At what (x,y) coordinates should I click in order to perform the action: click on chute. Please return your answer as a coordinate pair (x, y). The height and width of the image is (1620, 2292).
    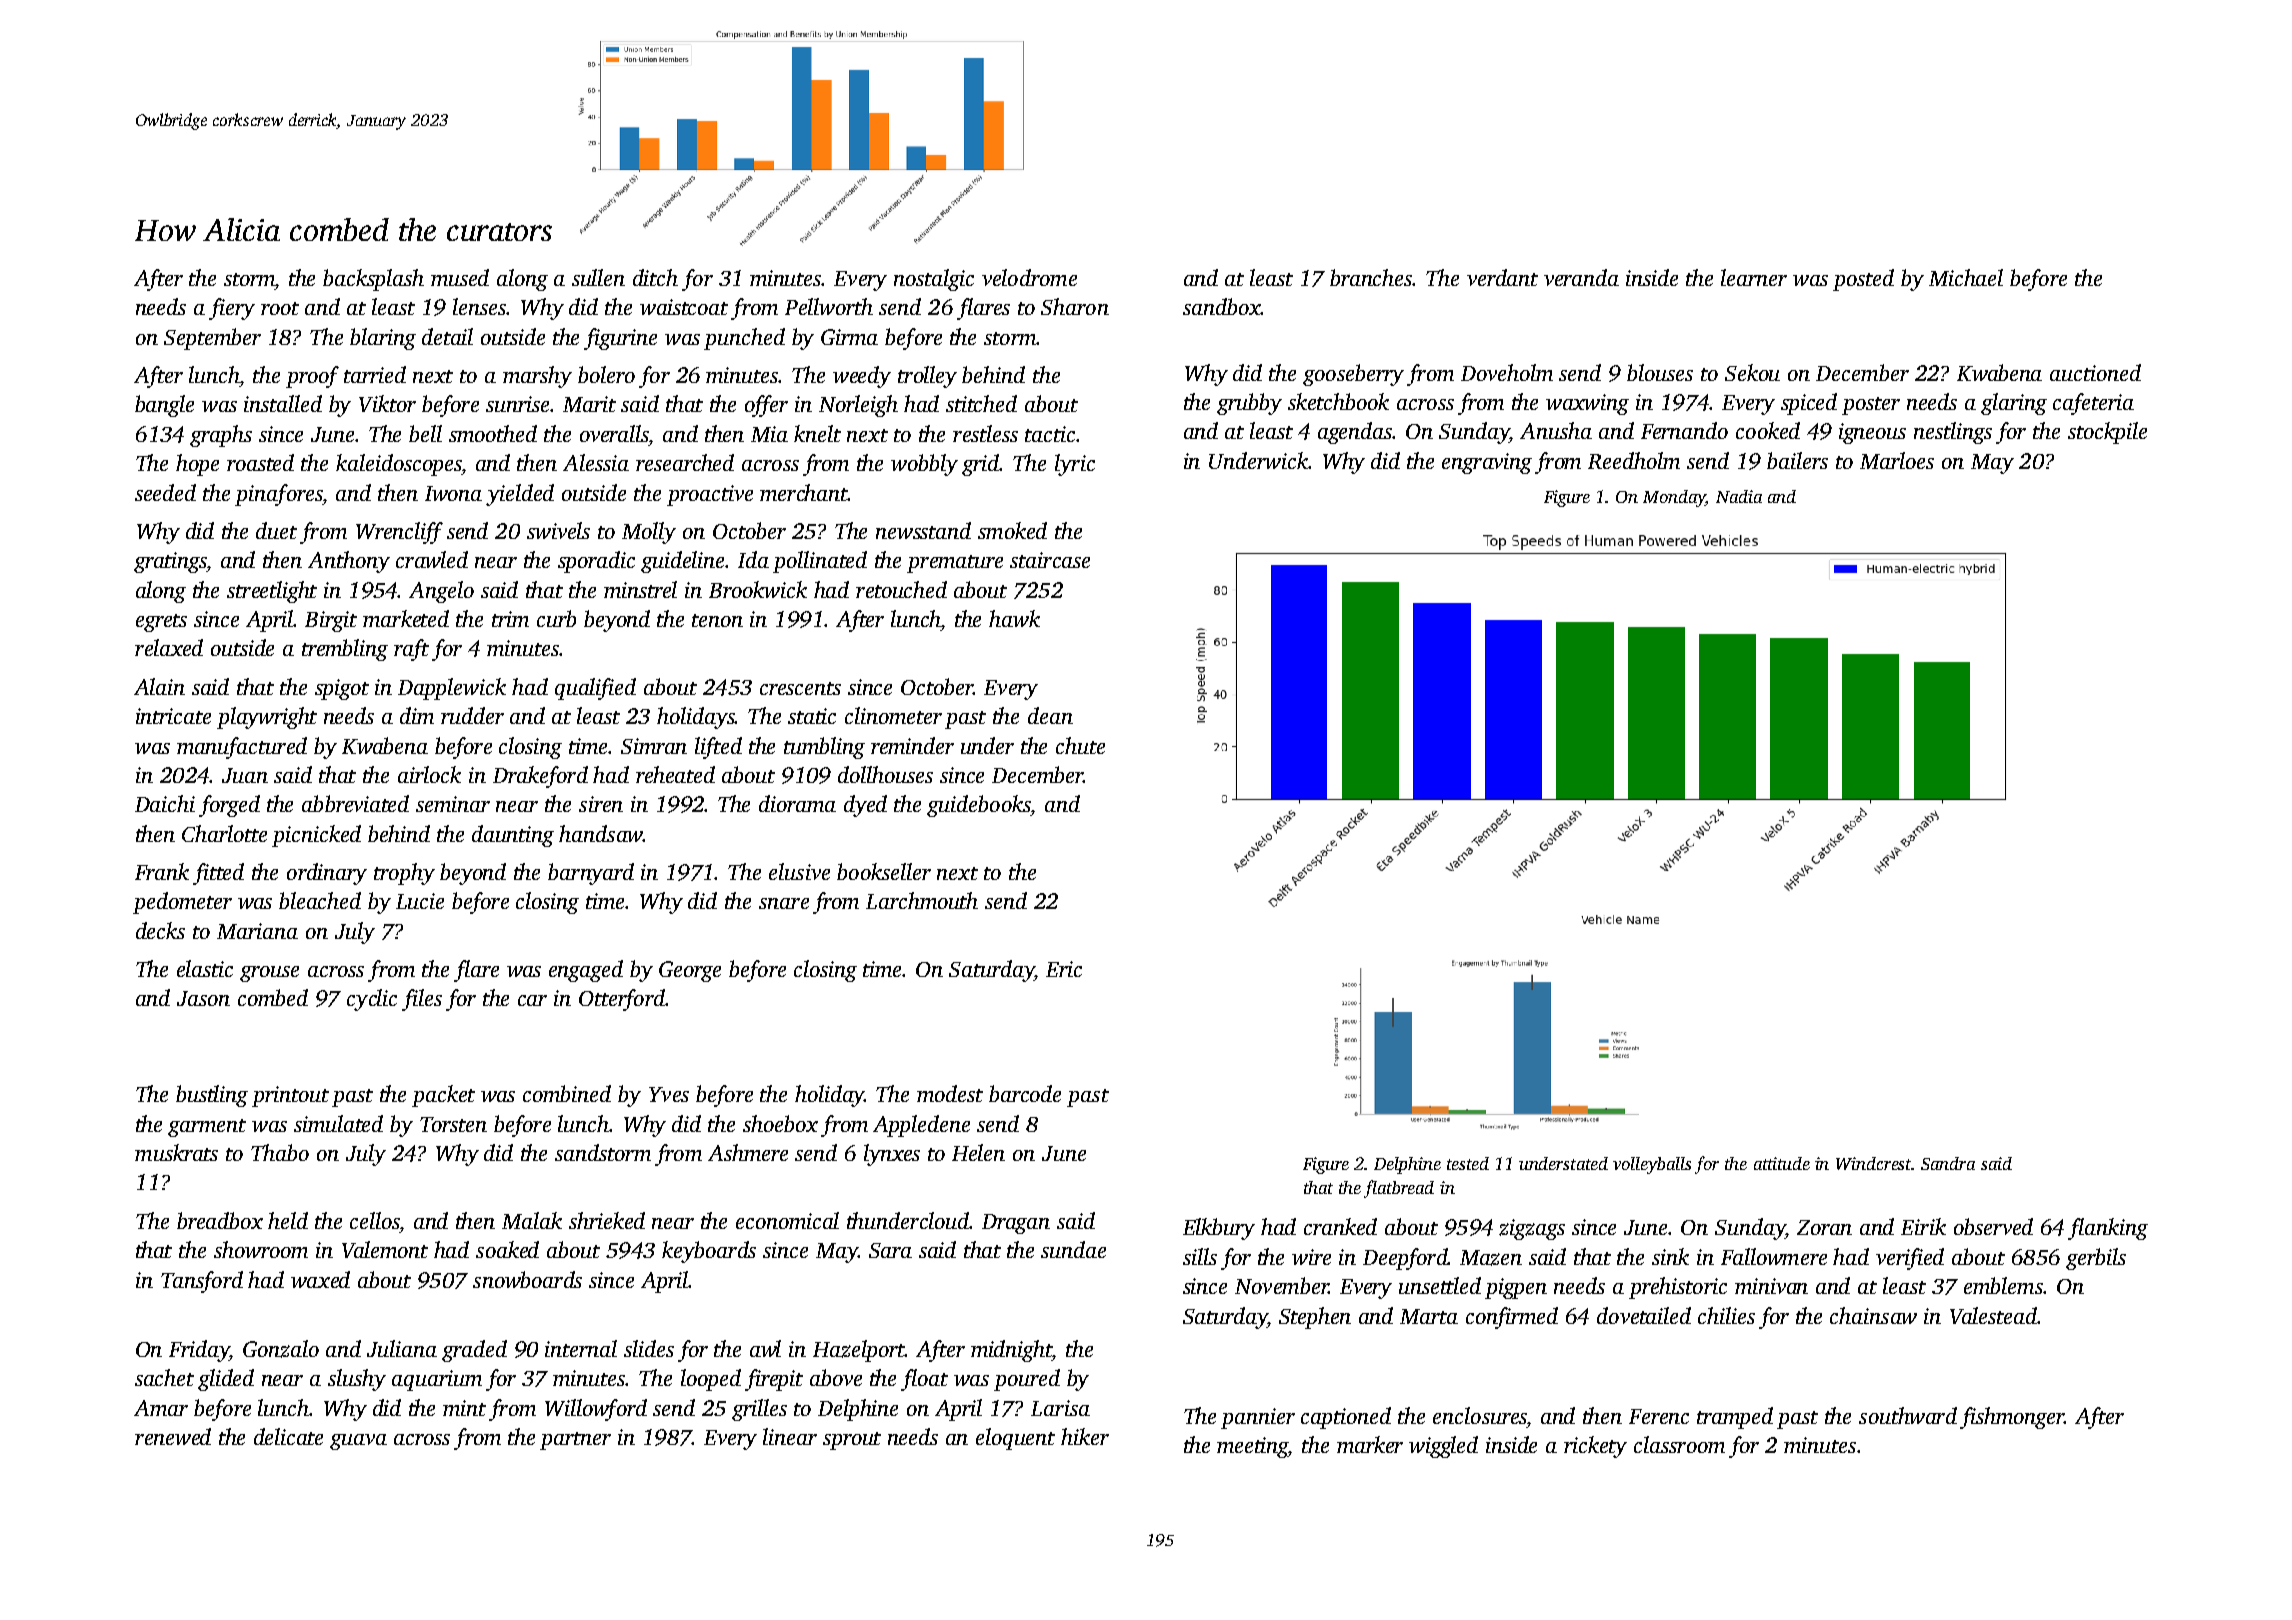
    Looking at the image, I should click on (1080, 745).
